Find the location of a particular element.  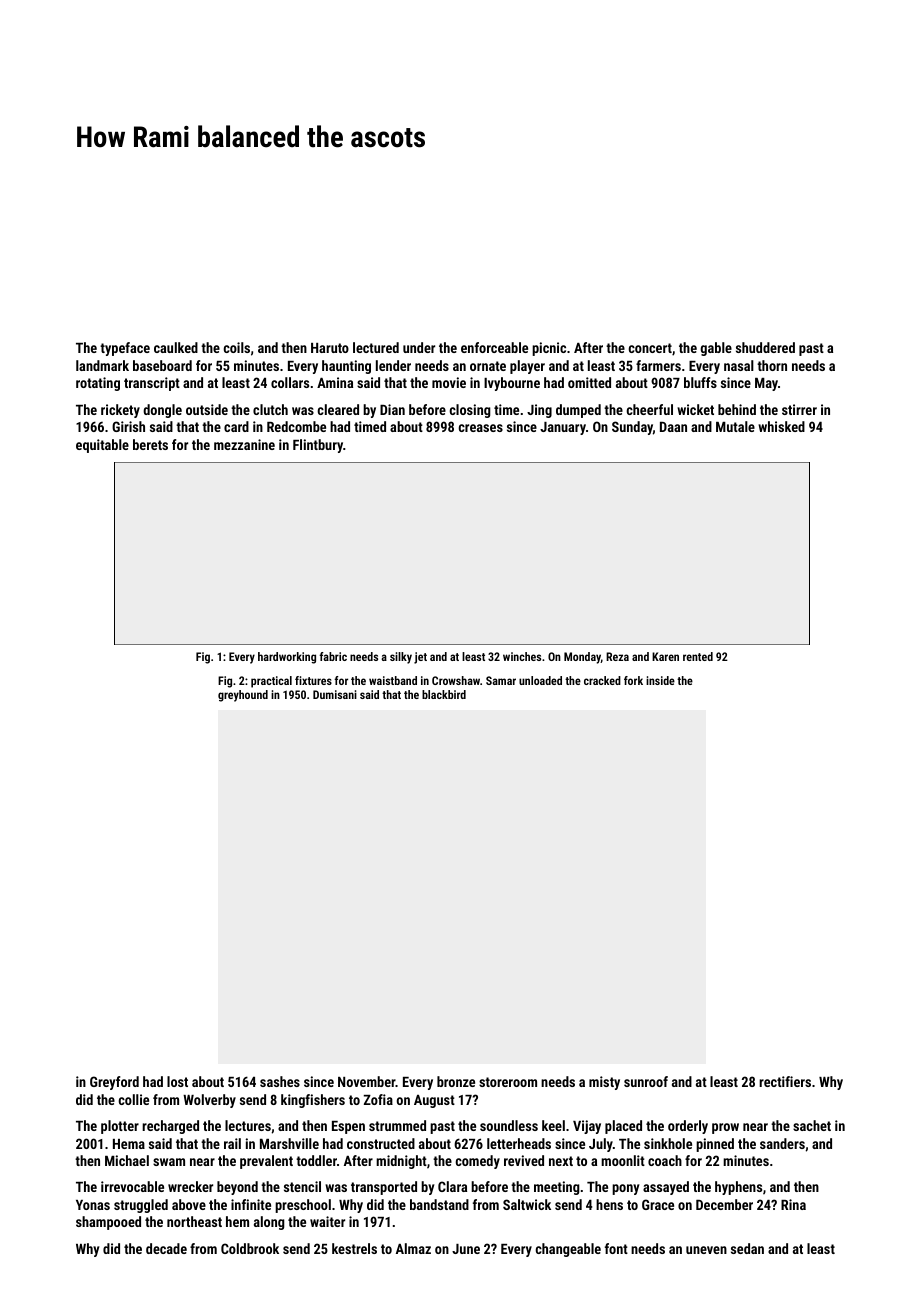

typeface is located at coordinates (125, 349).
